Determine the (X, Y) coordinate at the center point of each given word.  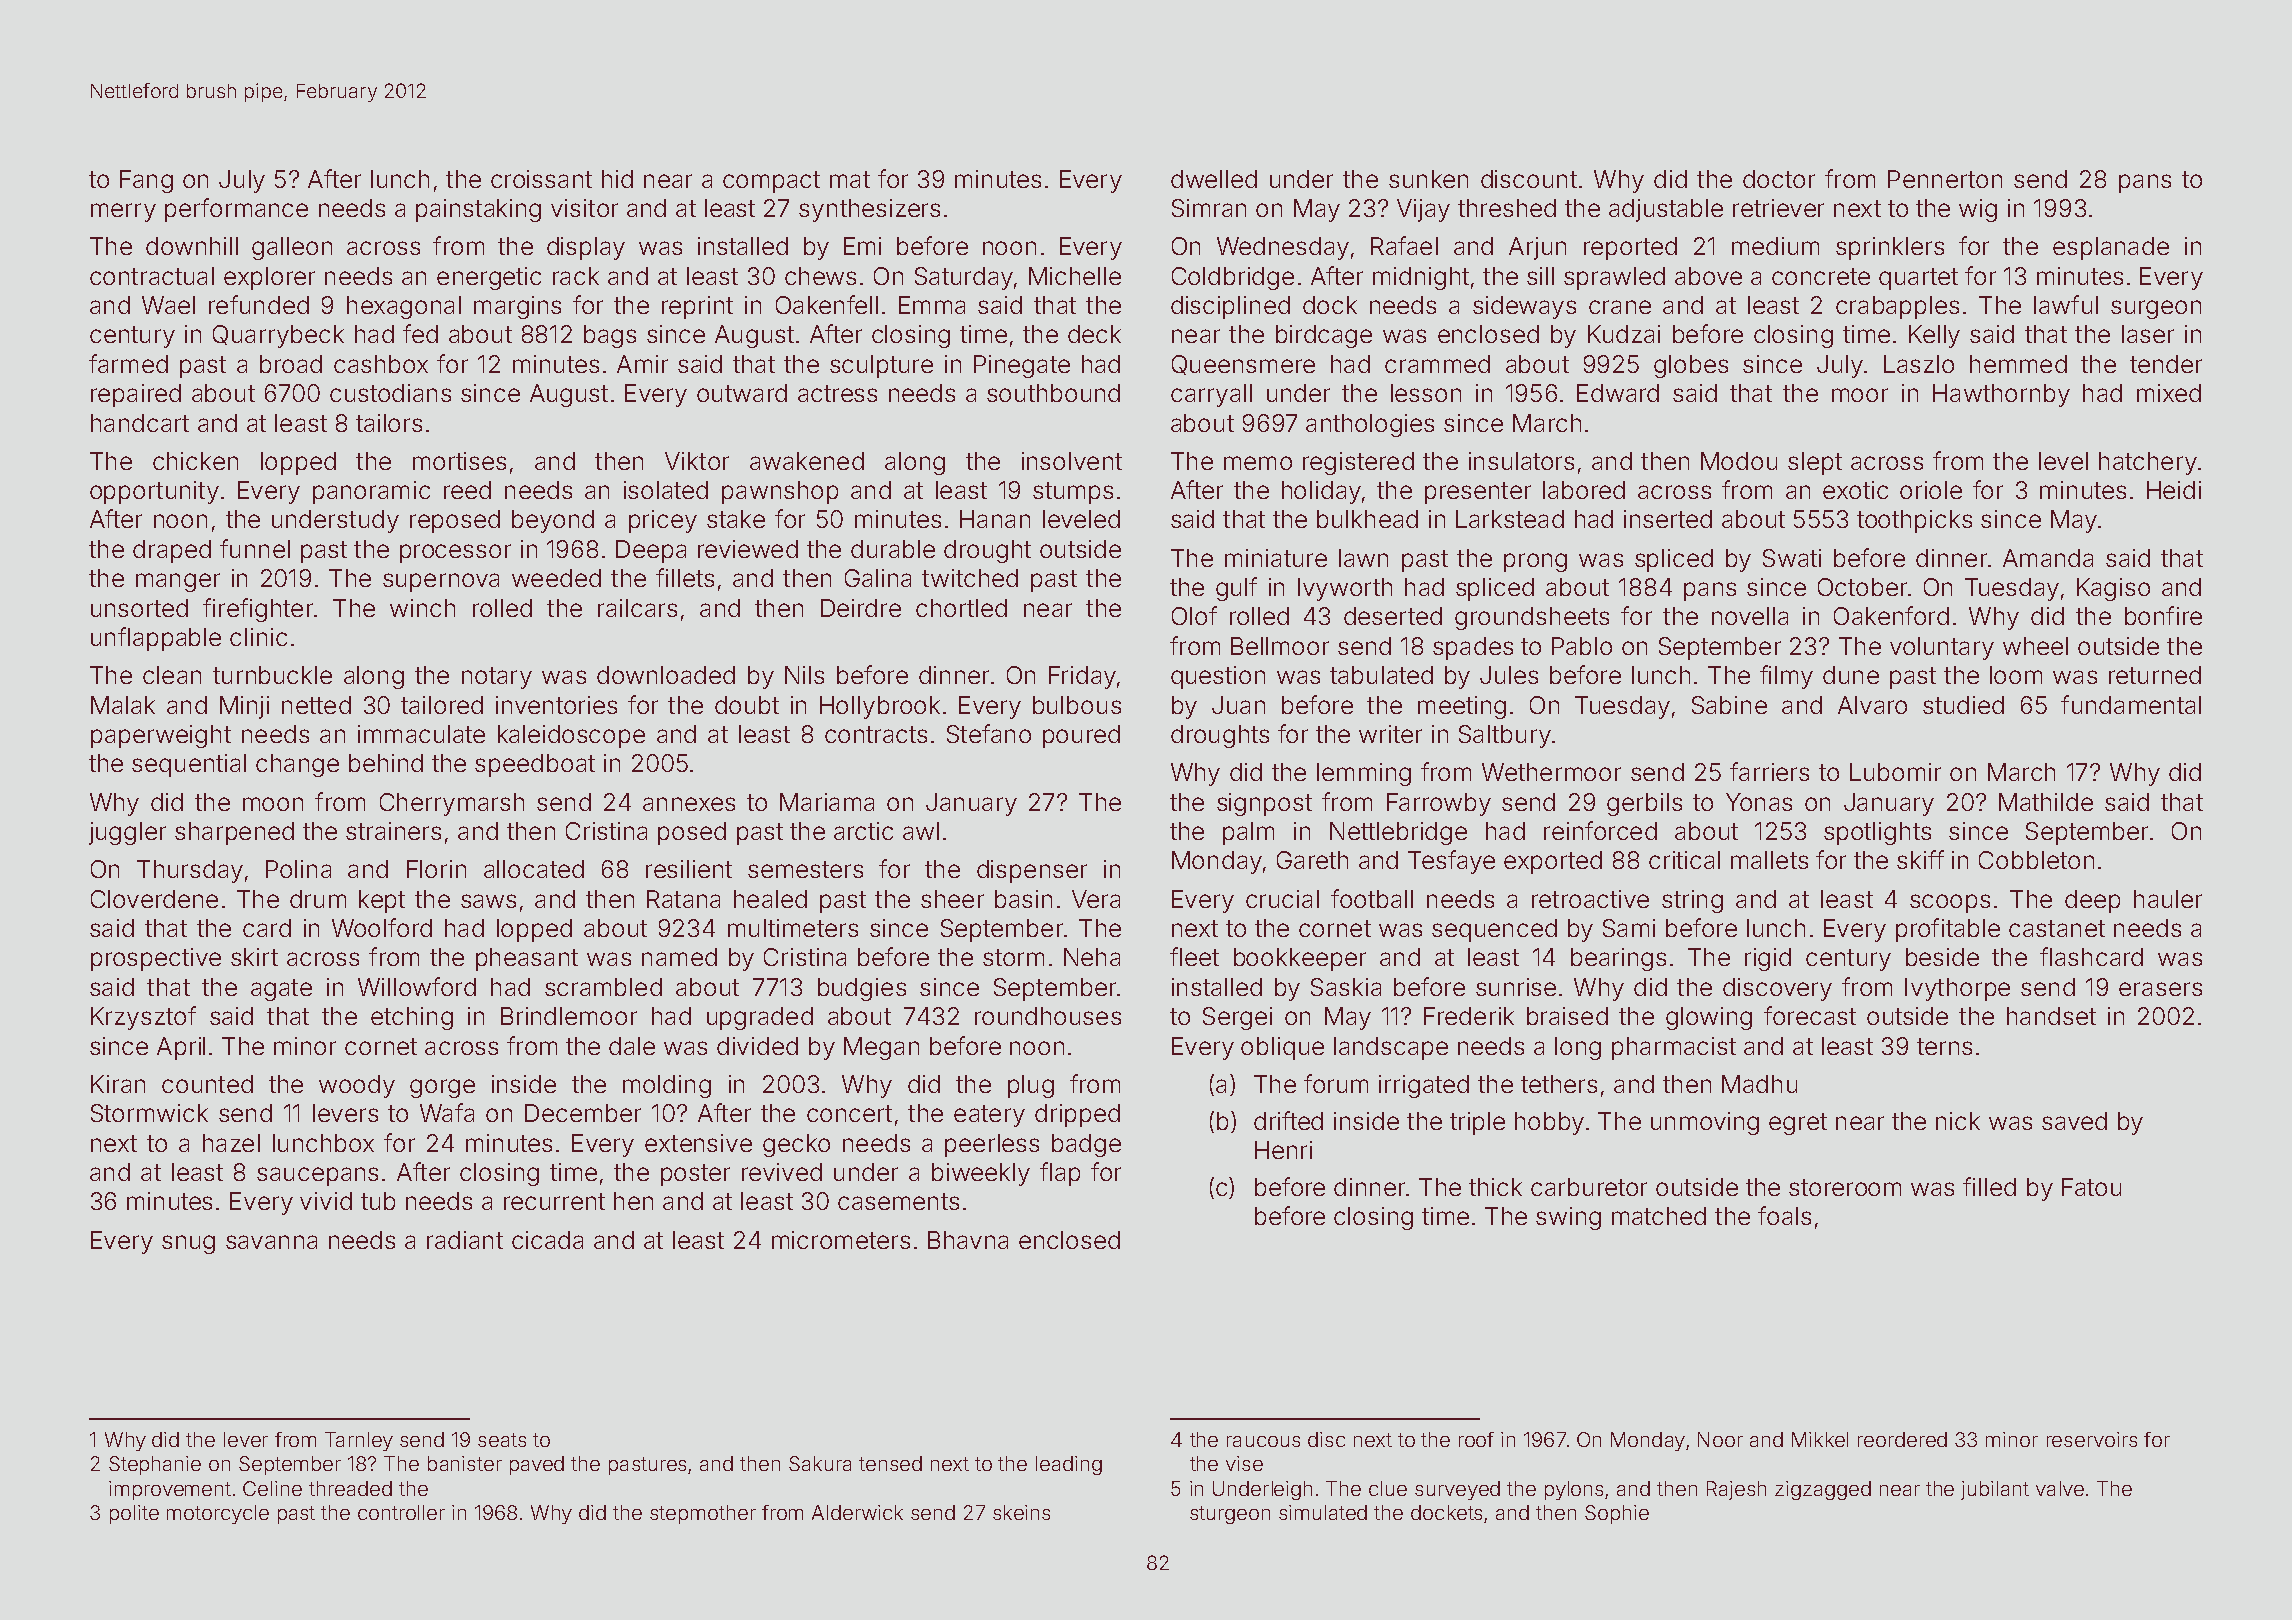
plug (1031, 1086)
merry (123, 212)
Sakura (820, 1463)
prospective (156, 959)
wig (1978, 210)
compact (771, 182)
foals (1784, 1215)
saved (2074, 1121)
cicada (547, 1240)
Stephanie (155, 1465)
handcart (140, 423)
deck (1094, 334)
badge (1086, 1145)
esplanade (2111, 248)
